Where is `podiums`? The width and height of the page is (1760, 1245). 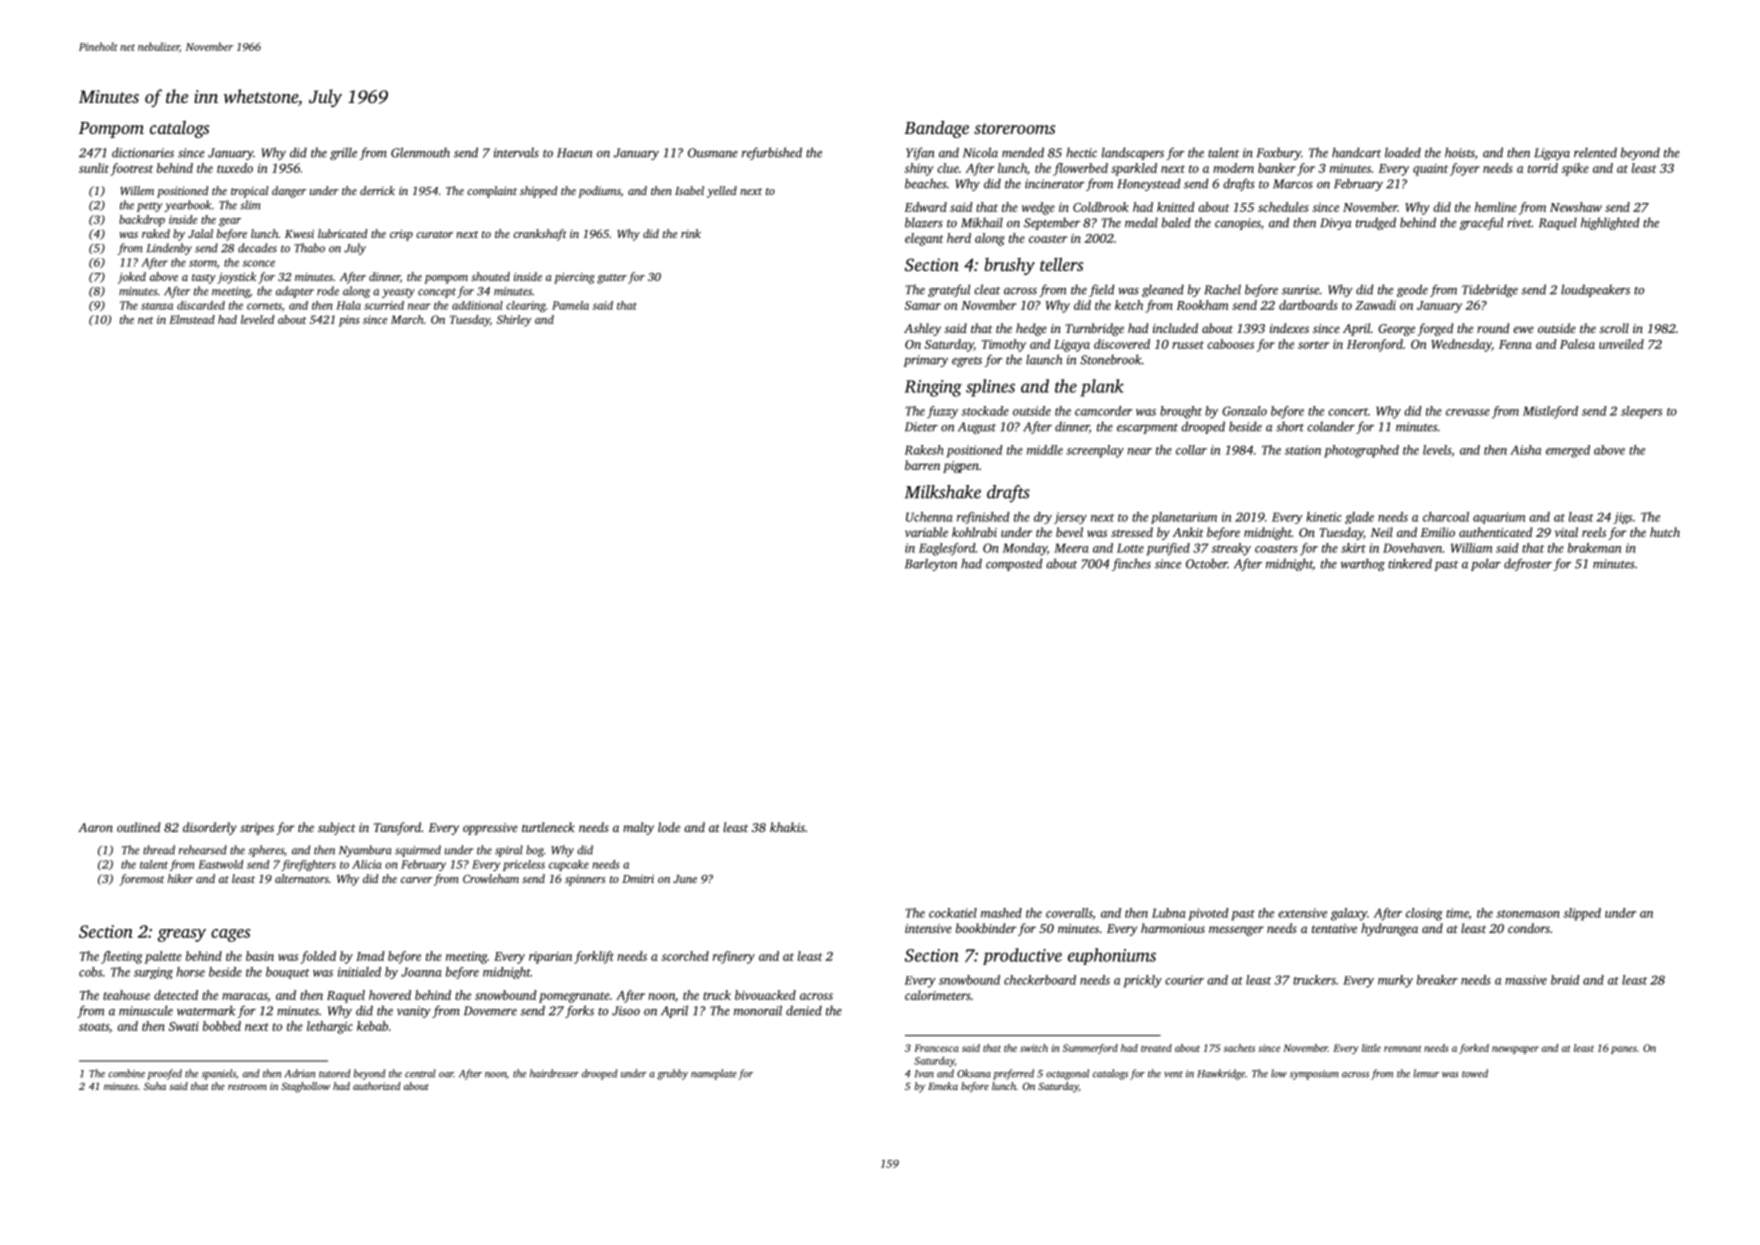 podiums is located at coordinates (599, 192).
